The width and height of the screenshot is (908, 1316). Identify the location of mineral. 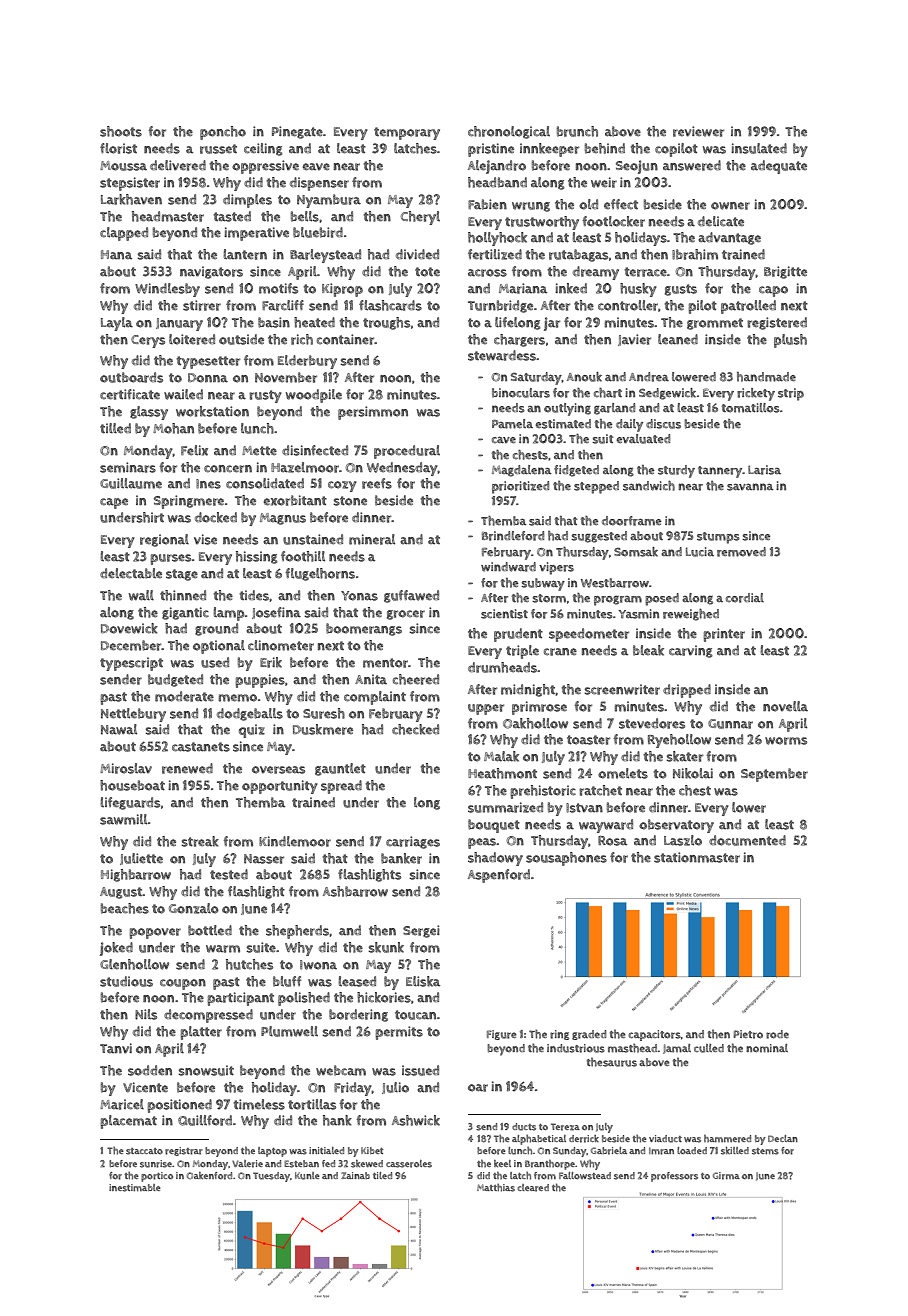
(372, 539).
